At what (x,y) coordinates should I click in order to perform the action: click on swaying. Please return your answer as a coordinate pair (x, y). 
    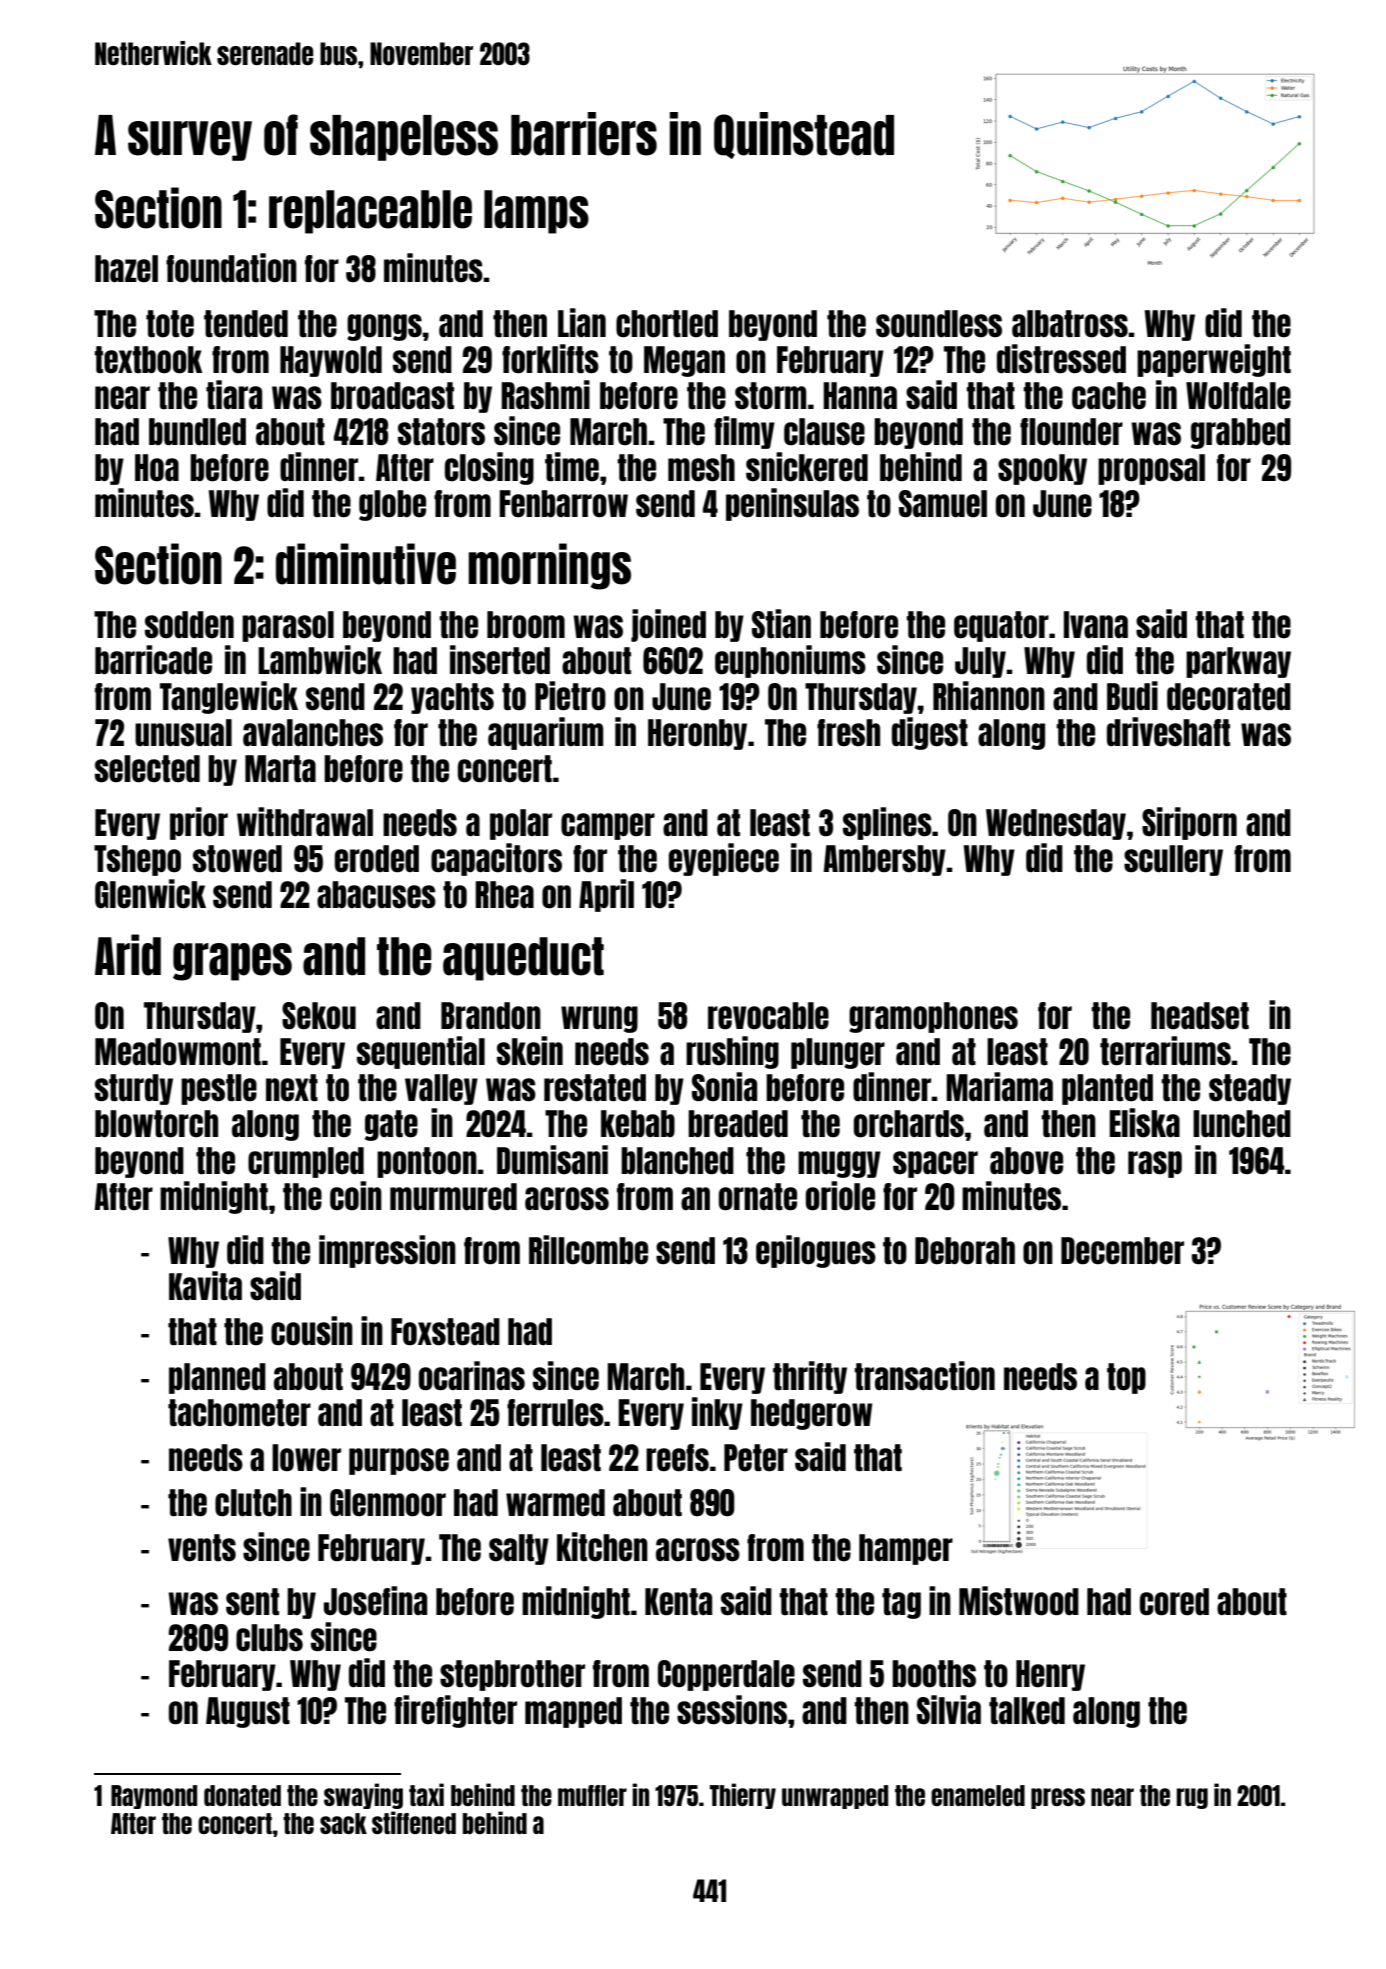
    Looking at the image, I should click on (363, 1796).
